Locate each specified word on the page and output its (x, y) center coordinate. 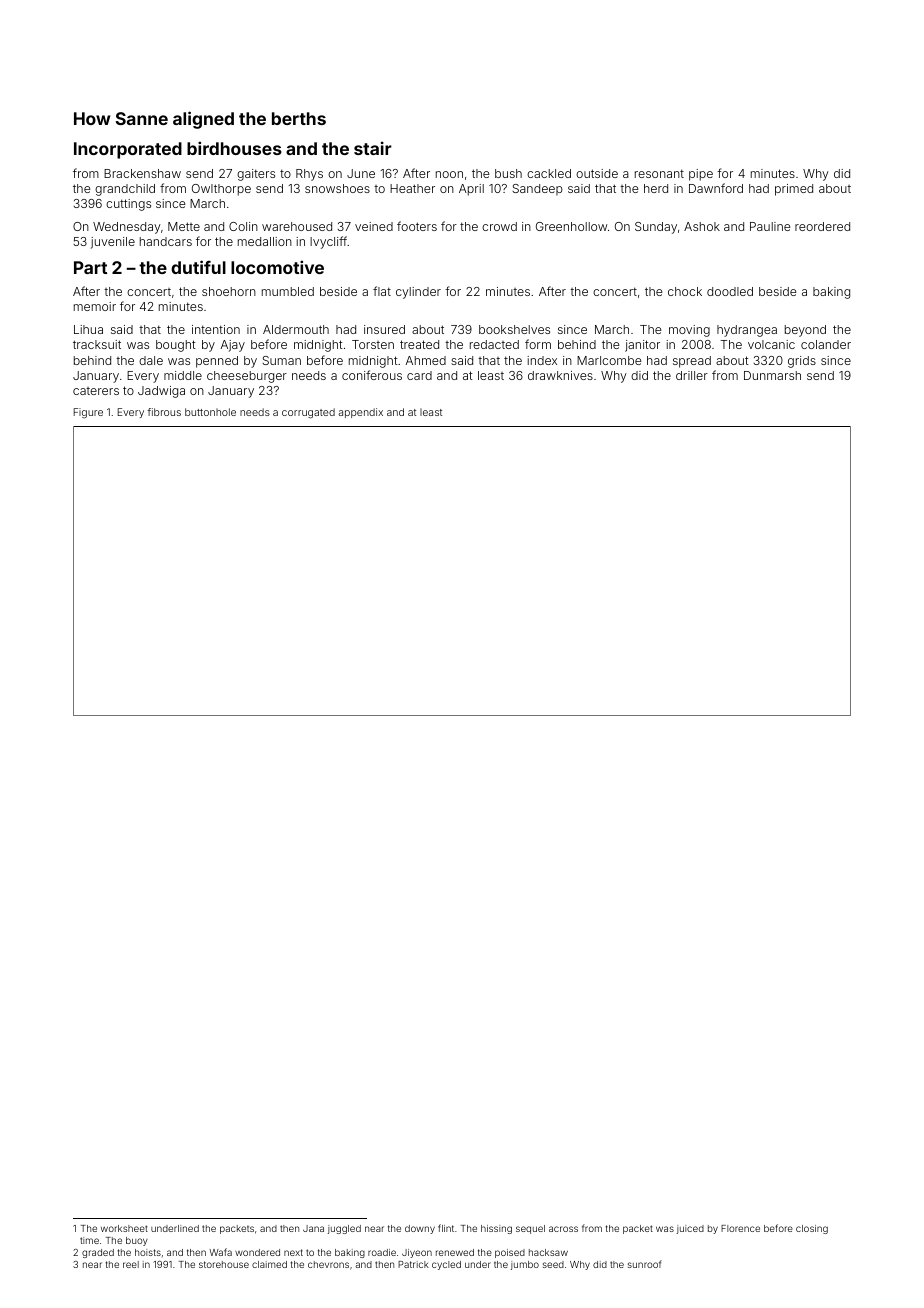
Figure (88, 413)
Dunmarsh (772, 375)
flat (382, 291)
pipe (701, 175)
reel (131, 1264)
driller (692, 375)
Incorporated (128, 150)
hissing (496, 1229)
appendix (361, 413)
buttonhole (210, 412)
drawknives (560, 375)
